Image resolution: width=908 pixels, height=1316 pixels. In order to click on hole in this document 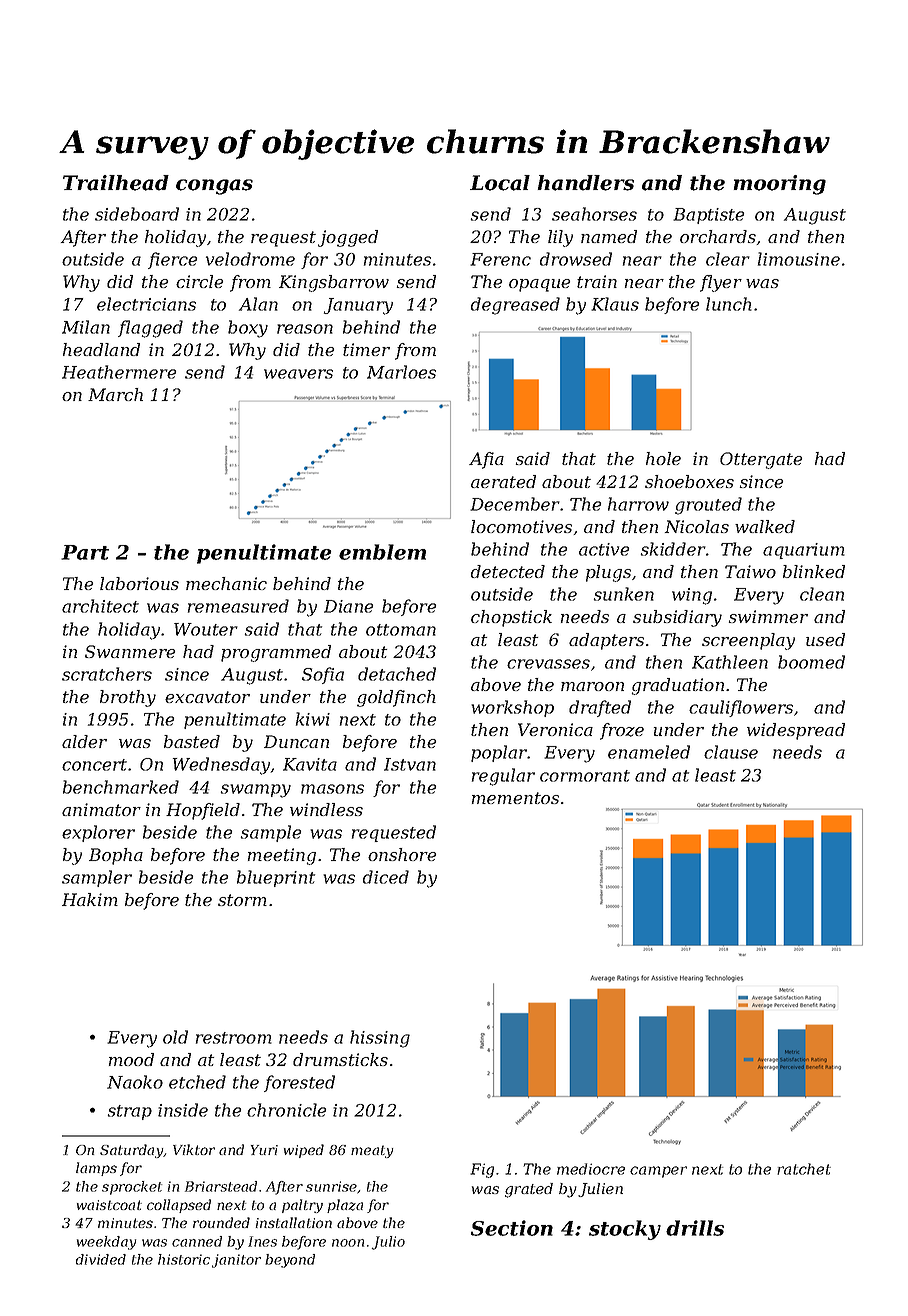, I will do `click(663, 458)`.
